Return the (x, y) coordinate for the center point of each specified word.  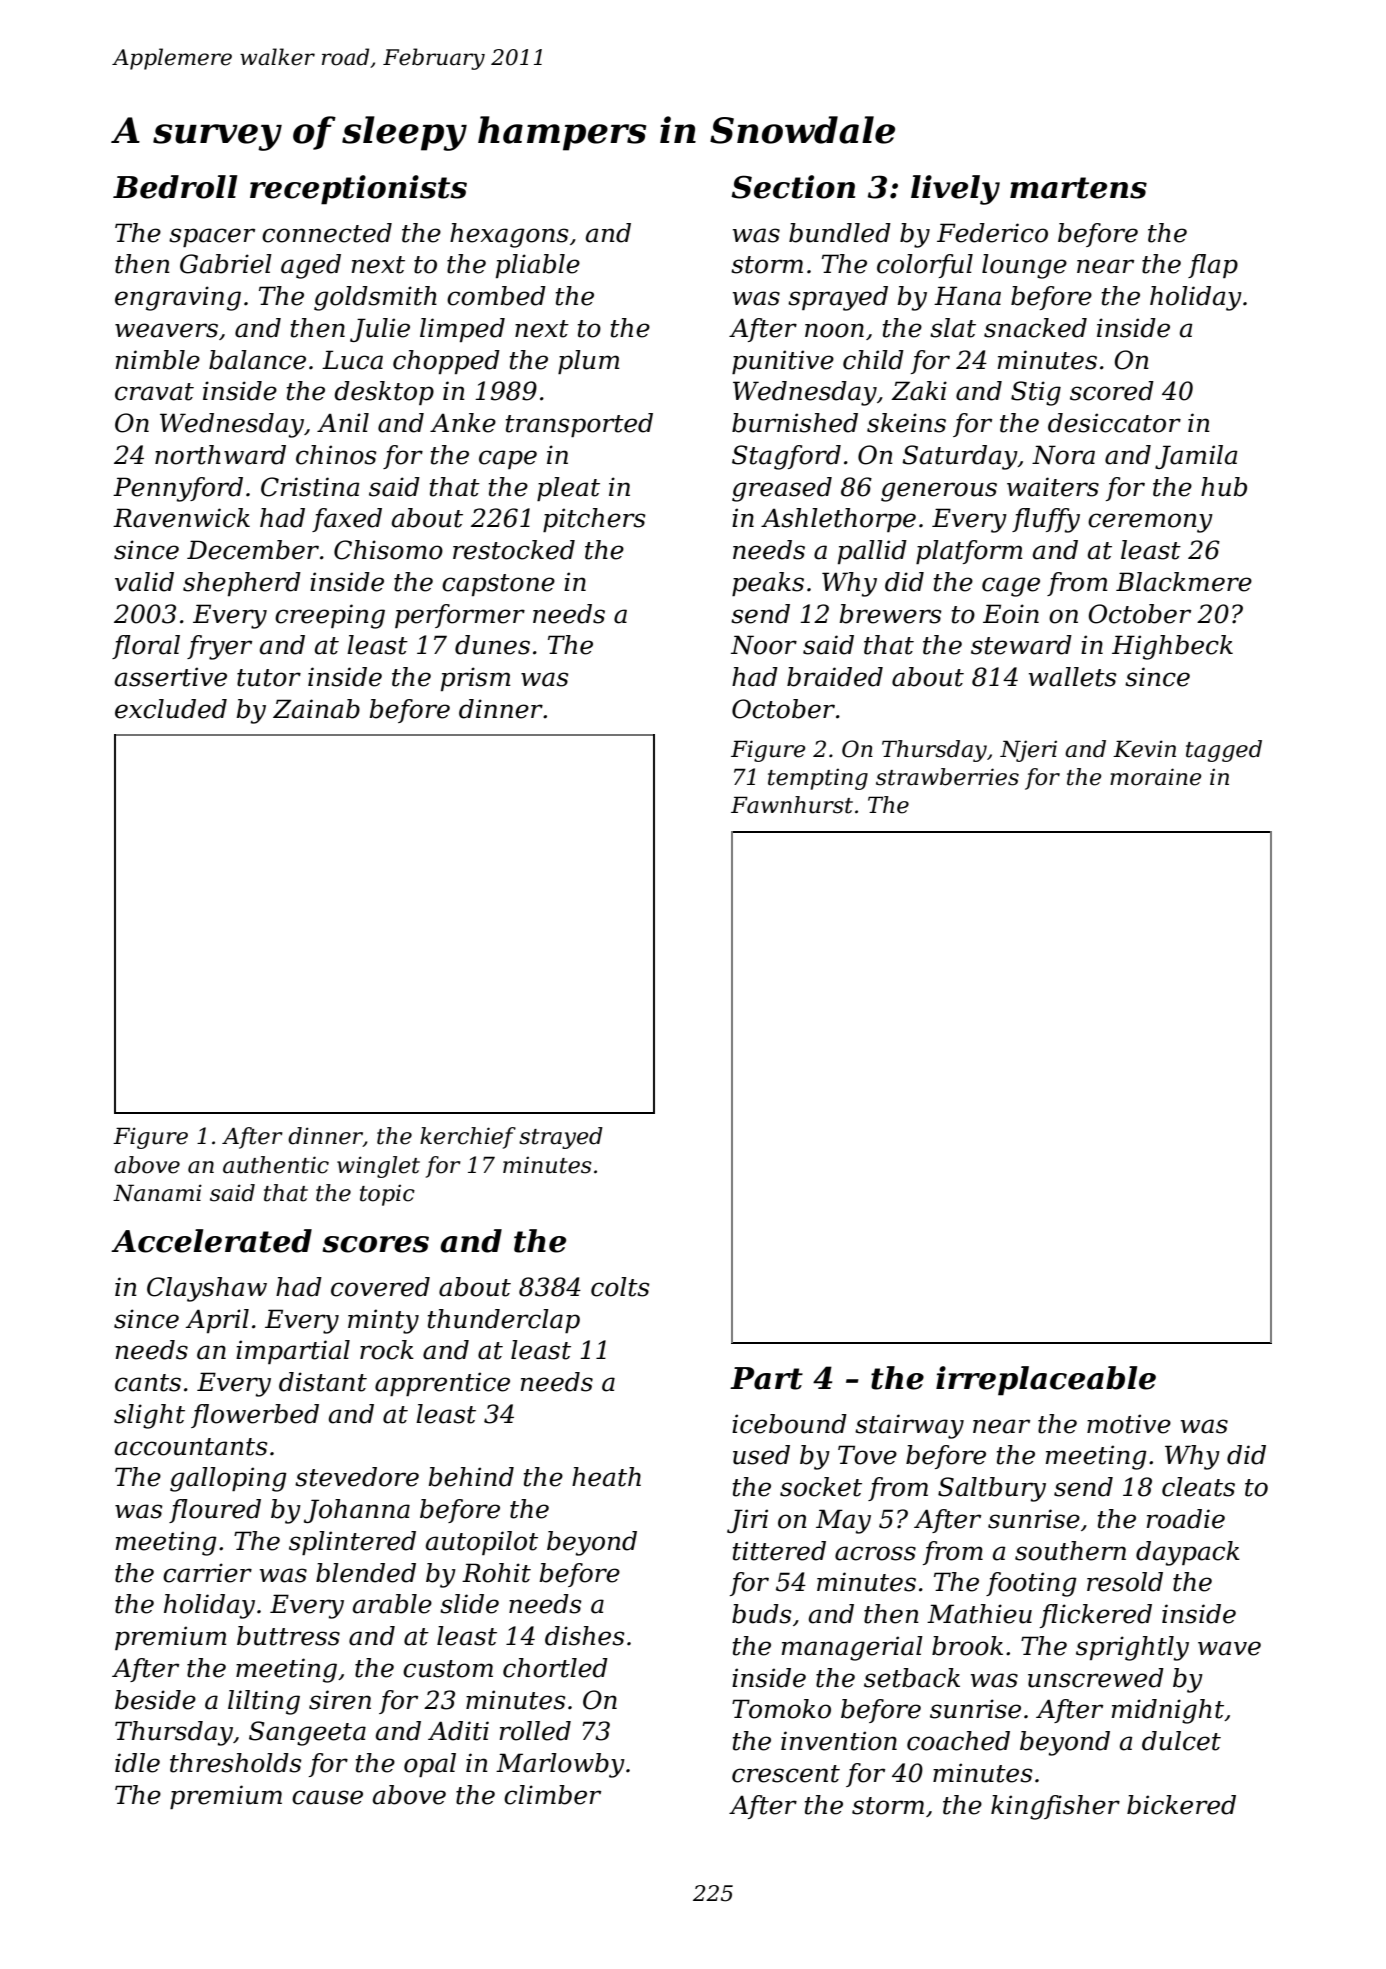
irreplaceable (1046, 1381)
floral (146, 647)
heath (606, 1477)
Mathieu (979, 1614)
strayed (561, 1138)
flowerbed (255, 1416)
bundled (840, 233)
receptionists (358, 190)
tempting (818, 779)
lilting (264, 1702)
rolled (535, 1731)
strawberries (947, 777)
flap (1213, 266)
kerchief (468, 1138)
